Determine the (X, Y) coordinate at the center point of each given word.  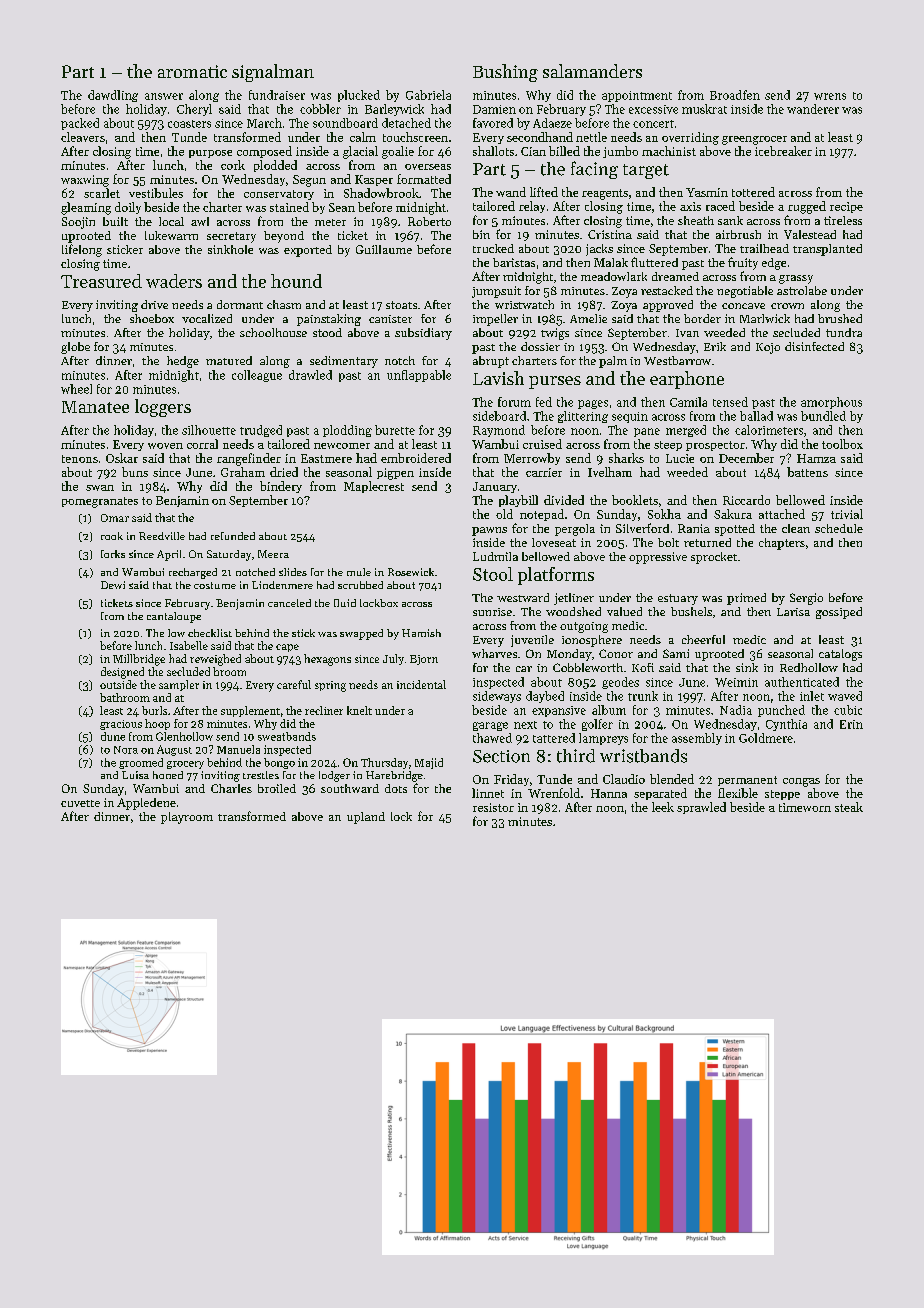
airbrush (738, 234)
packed (80, 124)
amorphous (831, 403)
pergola (575, 530)
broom (229, 671)
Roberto (429, 221)
